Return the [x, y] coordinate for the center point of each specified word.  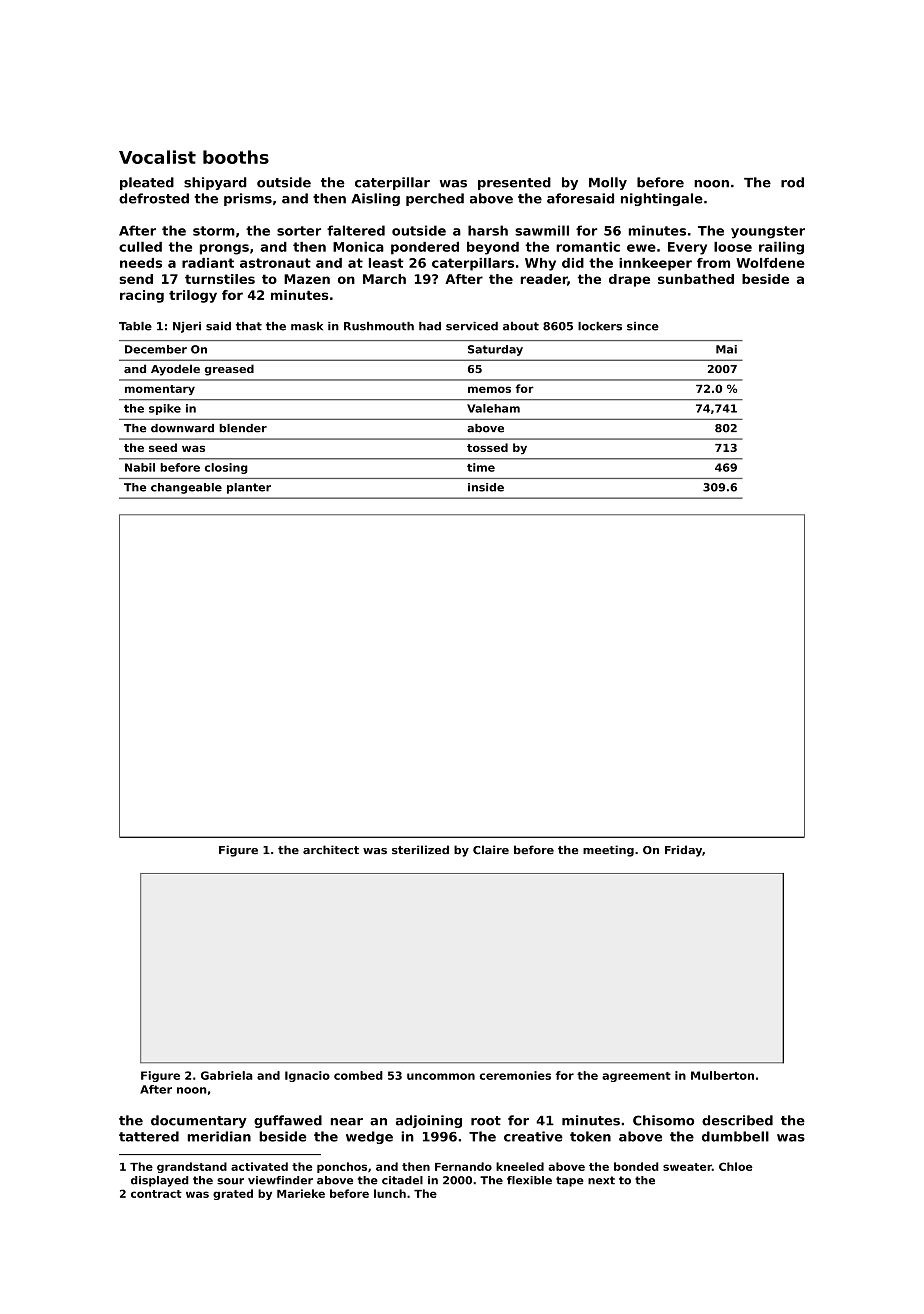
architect [331, 850]
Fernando [463, 1166]
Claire [491, 850]
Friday [683, 851]
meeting [608, 851]
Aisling [375, 199]
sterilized [420, 850]
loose [733, 247]
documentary [199, 1121]
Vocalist [157, 157]
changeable [186, 488]
